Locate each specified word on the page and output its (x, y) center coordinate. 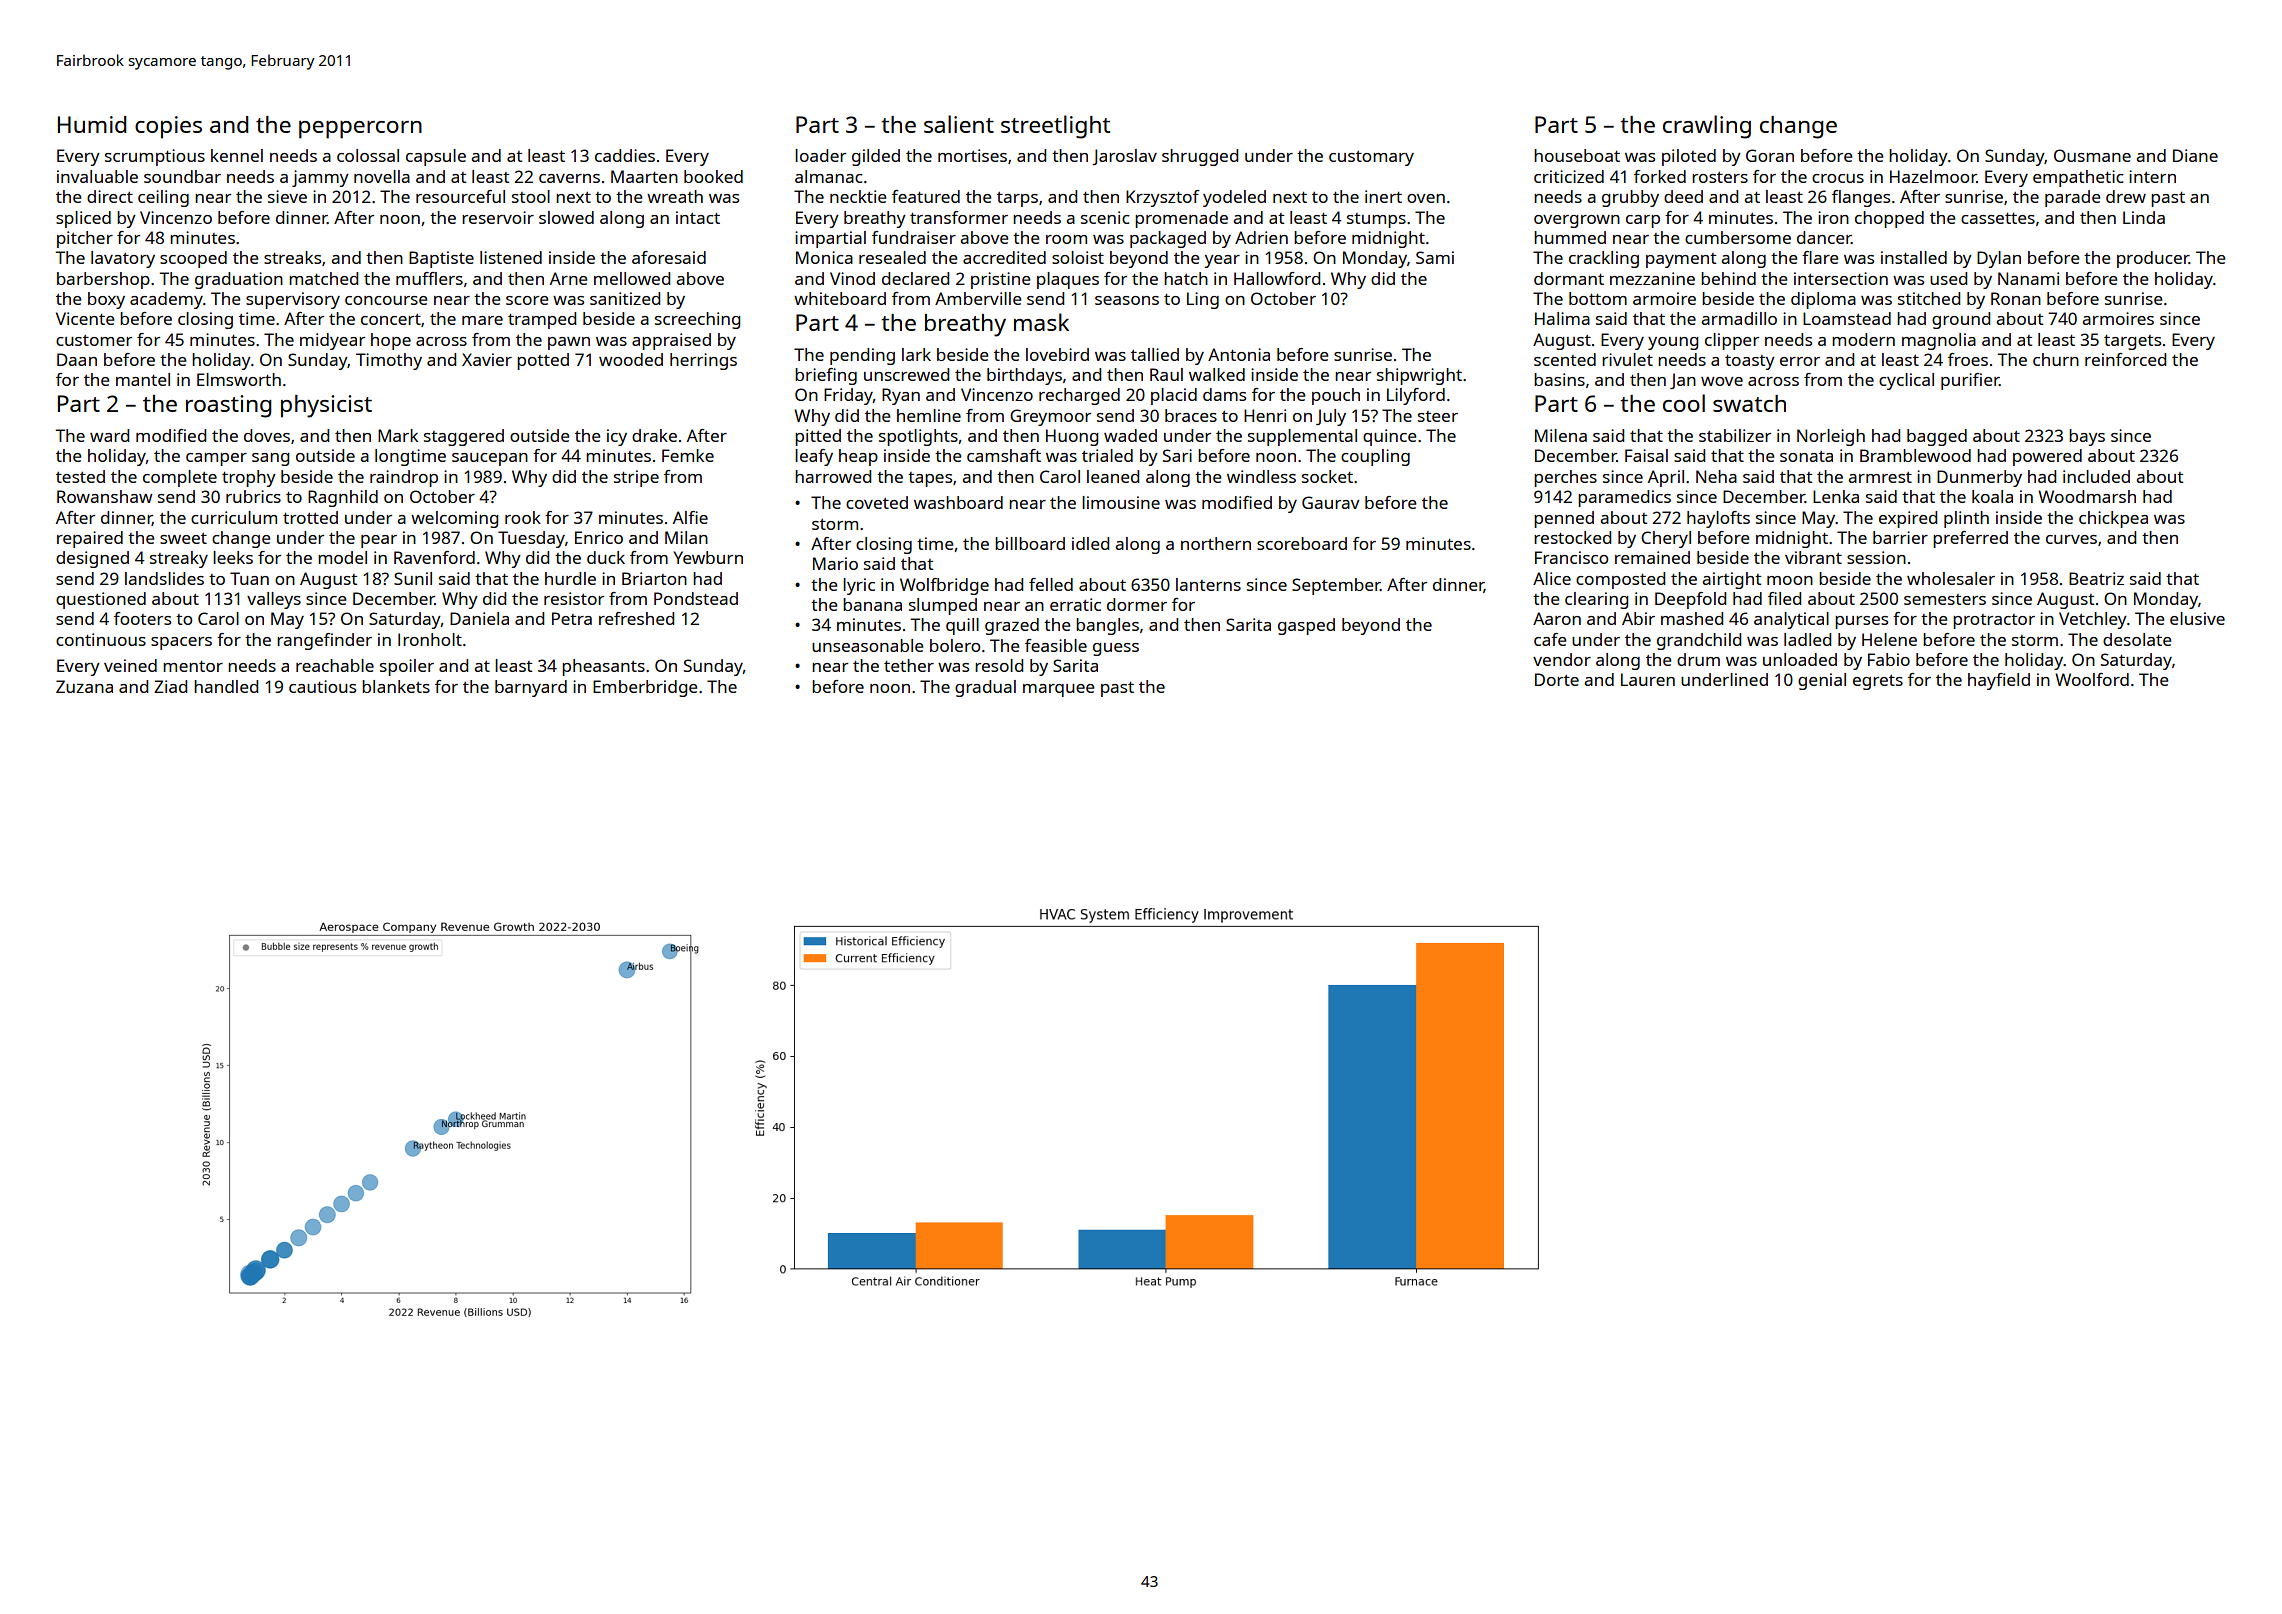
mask (1041, 322)
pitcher (85, 239)
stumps (1376, 220)
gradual (985, 688)
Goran (1770, 155)
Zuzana (84, 686)
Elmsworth (239, 379)
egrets (1878, 682)
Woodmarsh (2087, 496)
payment (1681, 260)
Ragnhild (343, 498)
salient (959, 124)
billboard (1030, 543)
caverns (569, 178)
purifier (1970, 381)
